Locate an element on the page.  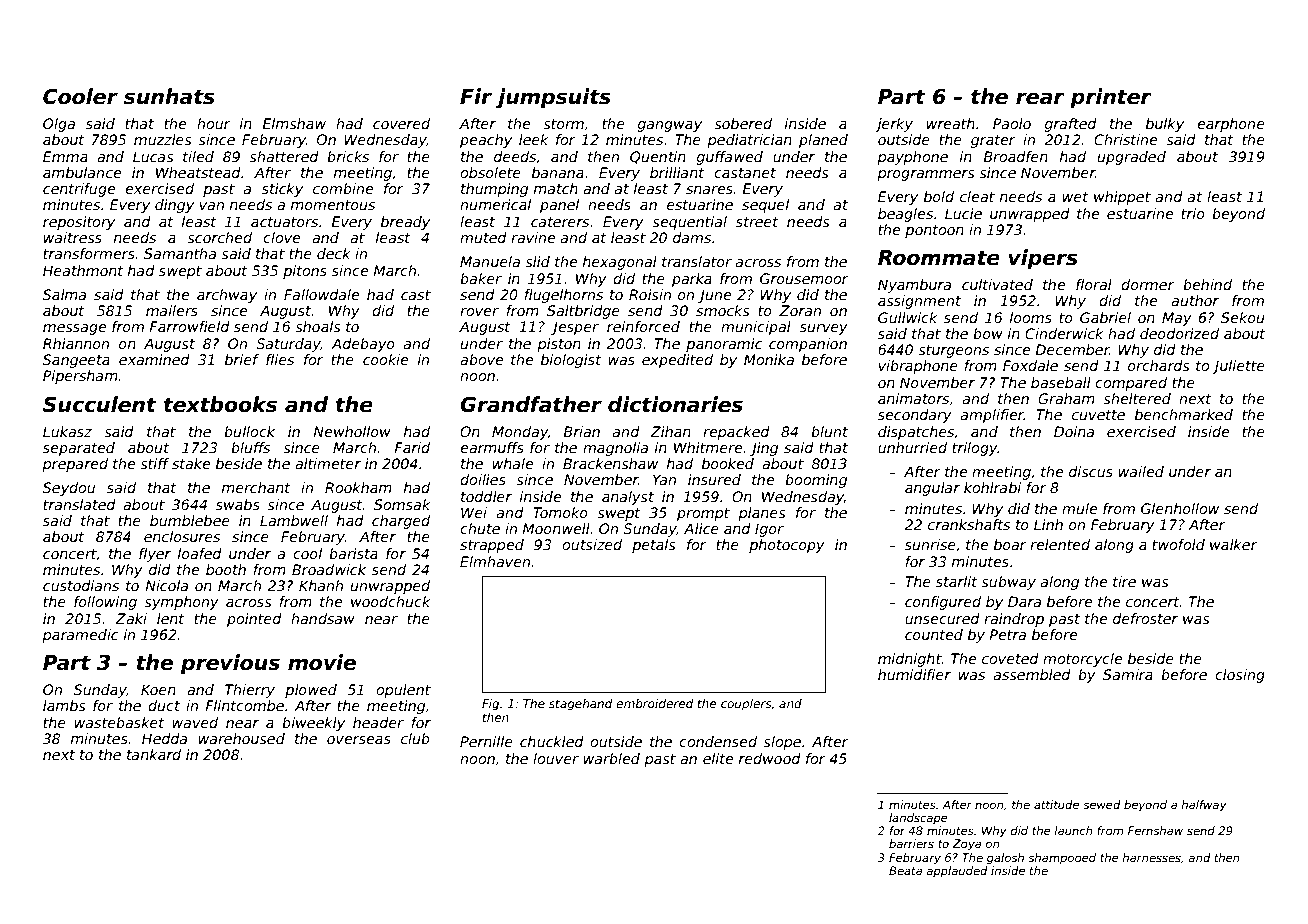
storm is located at coordinates (563, 124).
